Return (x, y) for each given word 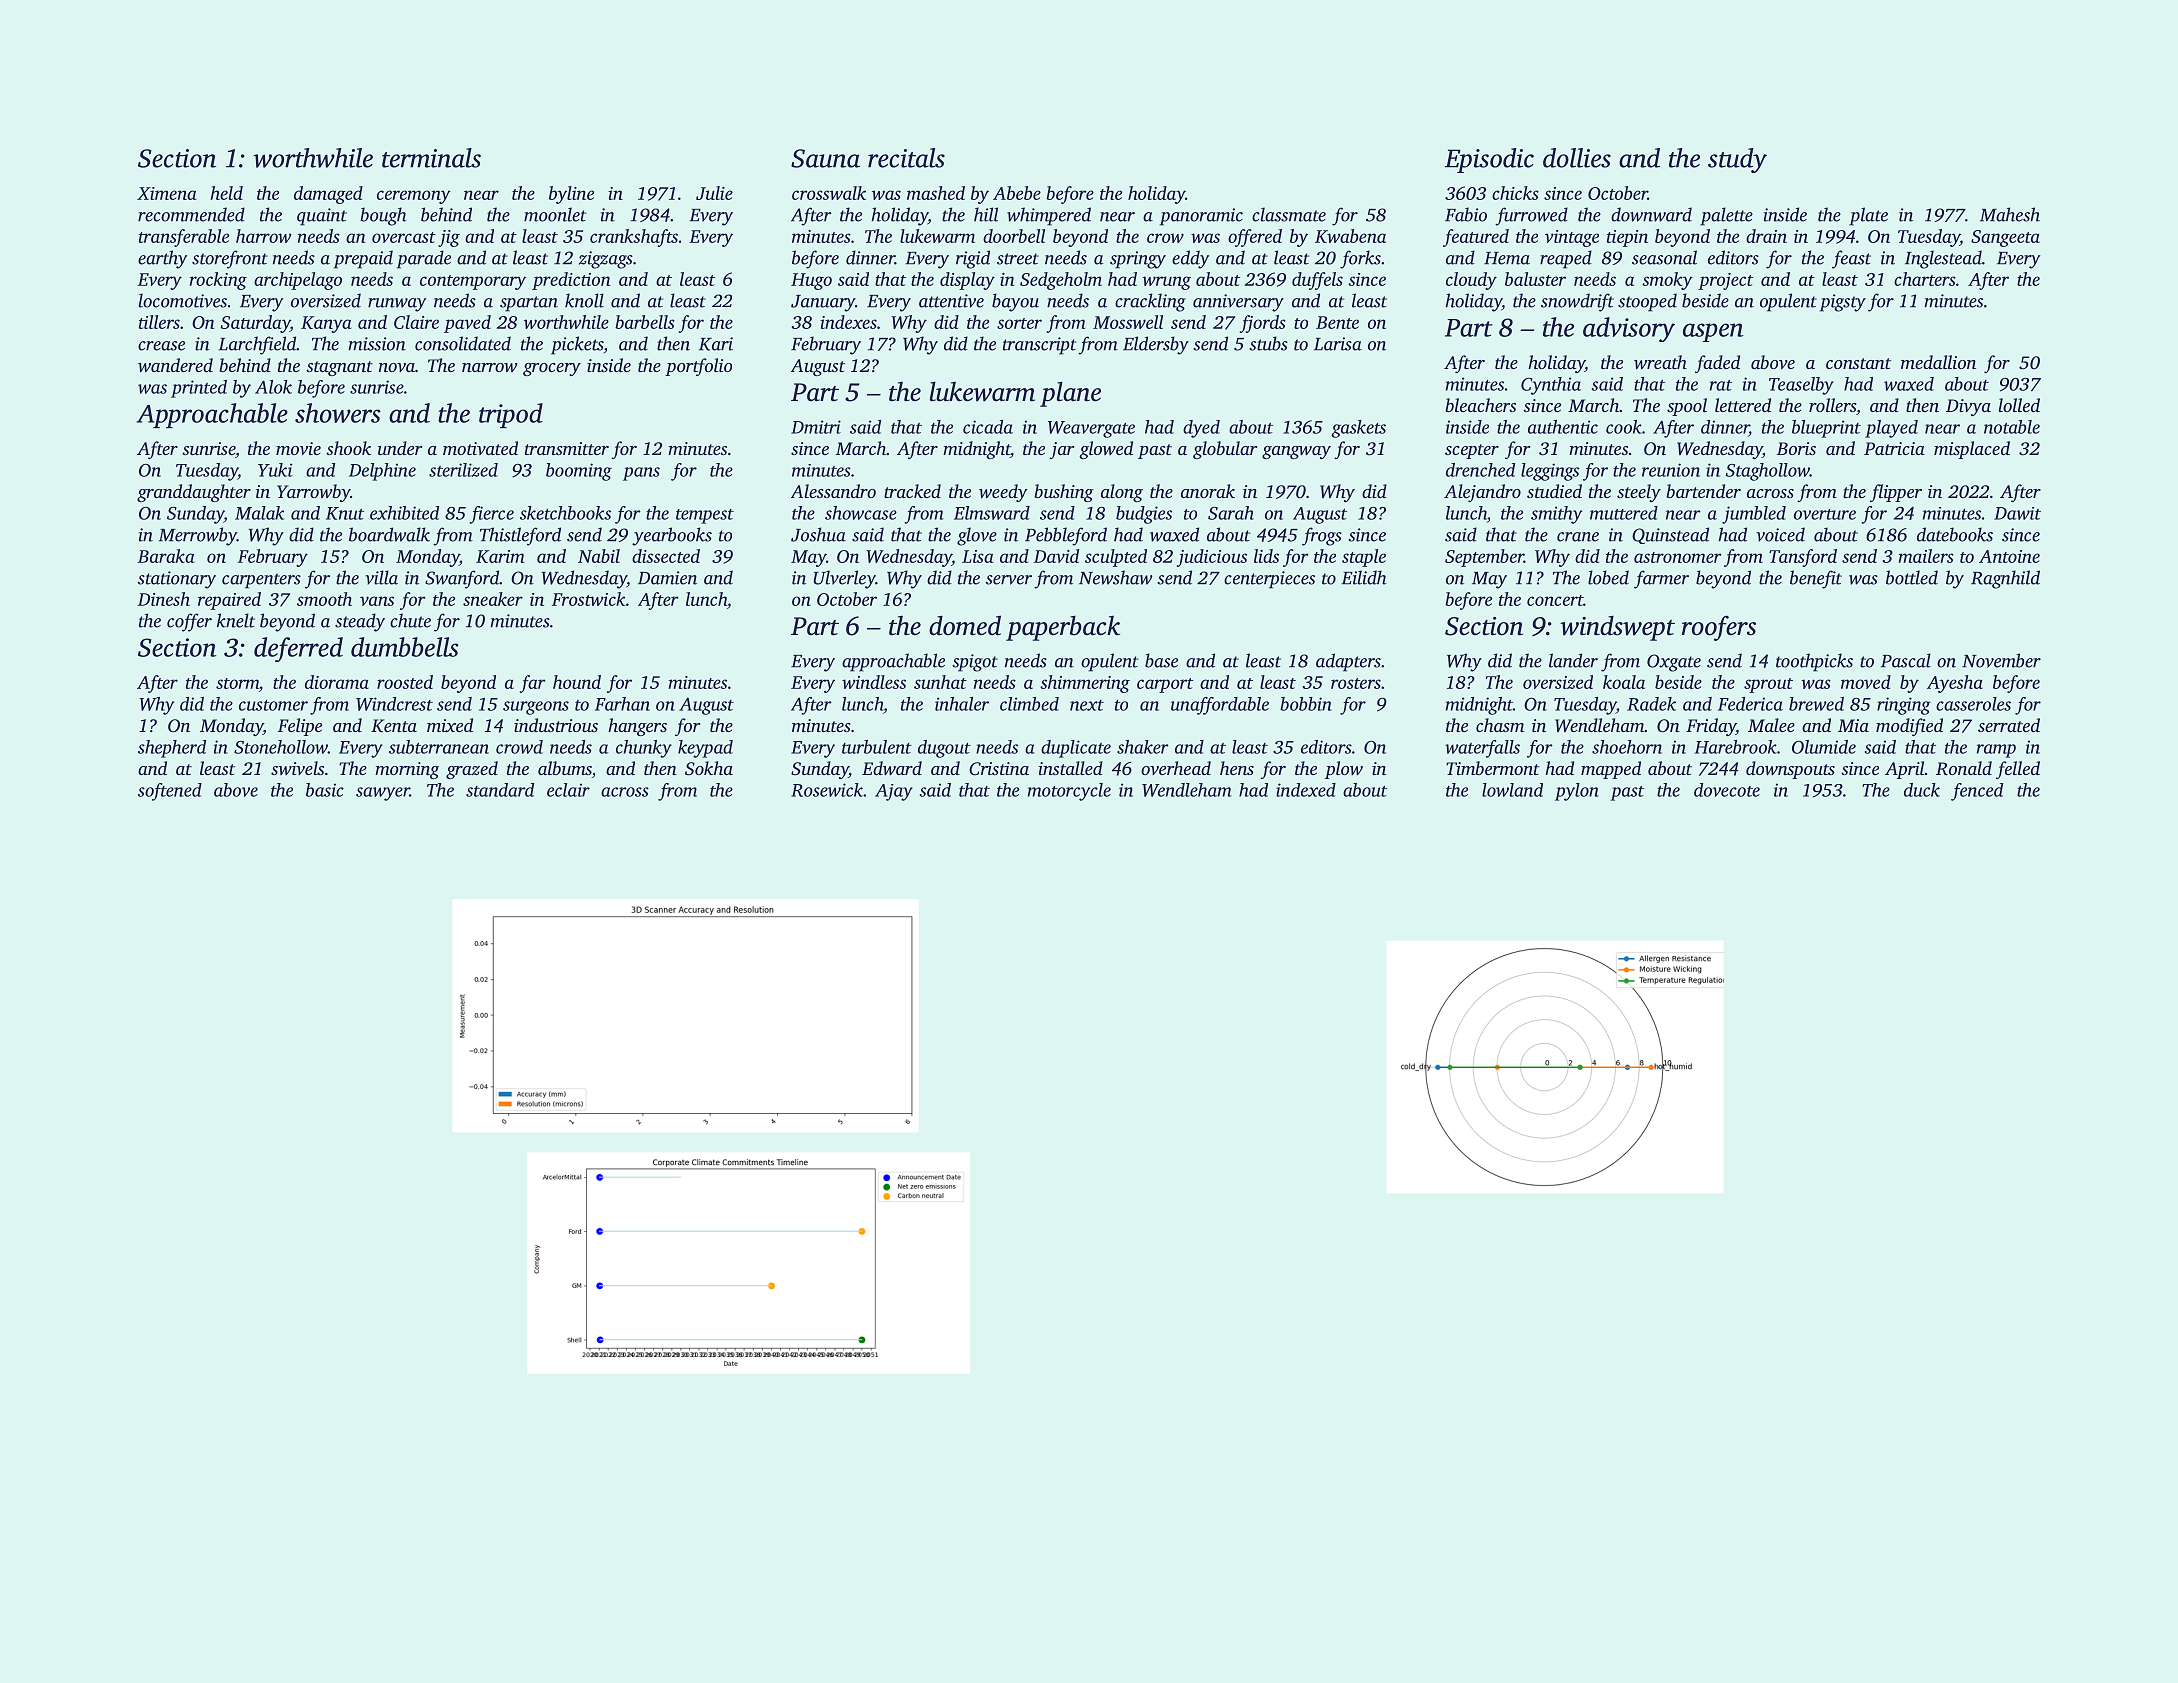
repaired (229, 601)
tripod (511, 415)
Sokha (709, 768)
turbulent (877, 747)
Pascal (1906, 660)
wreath (1660, 362)
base (1161, 660)
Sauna (825, 158)
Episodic (1489, 160)
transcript (1039, 346)
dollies (1577, 158)
